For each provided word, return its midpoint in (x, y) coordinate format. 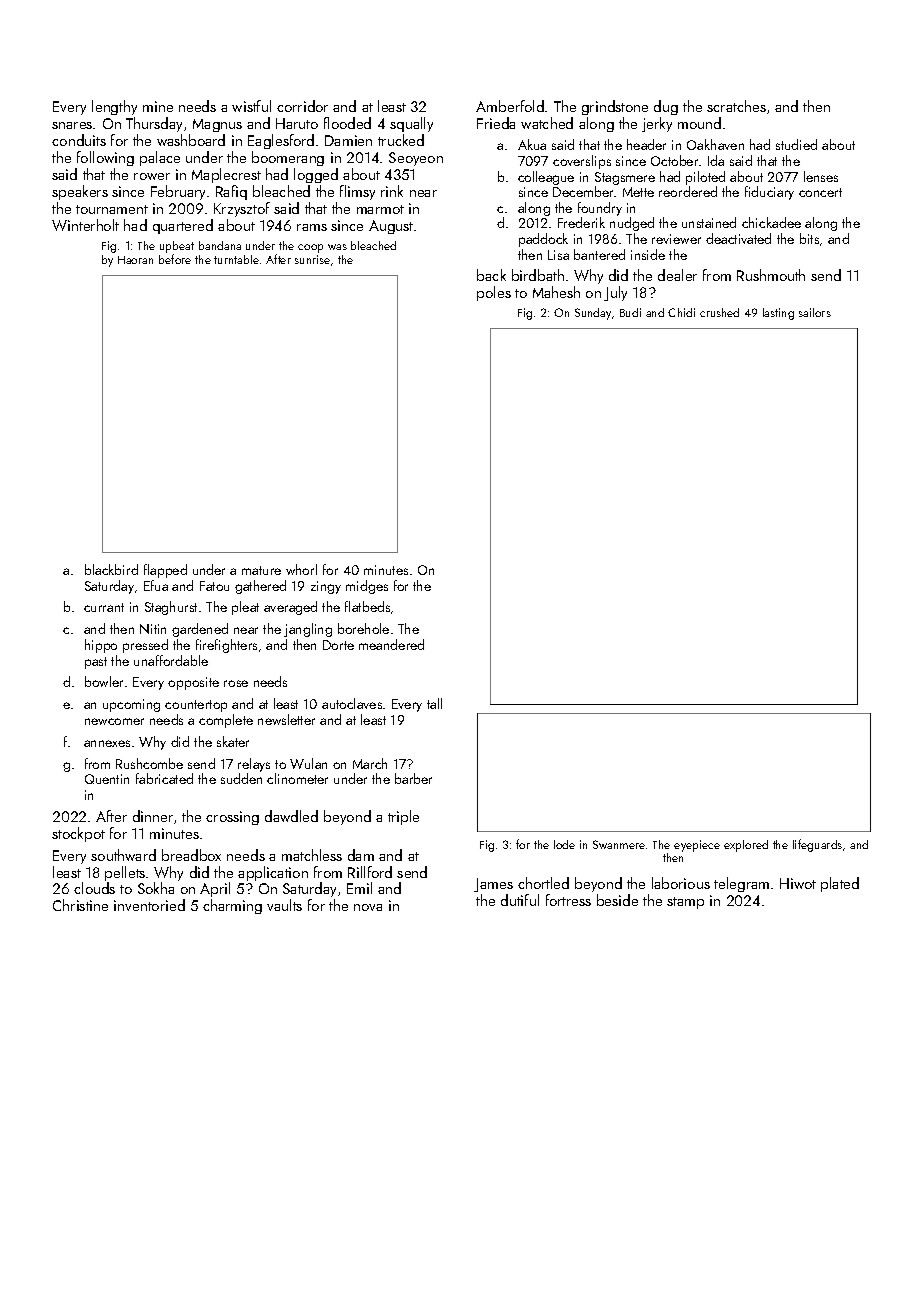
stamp (685, 903)
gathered (260, 587)
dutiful (520, 900)
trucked (401, 140)
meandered (391, 644)
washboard (191, 140)
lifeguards (817, 845)
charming (232, 906)
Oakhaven (715, 144)
